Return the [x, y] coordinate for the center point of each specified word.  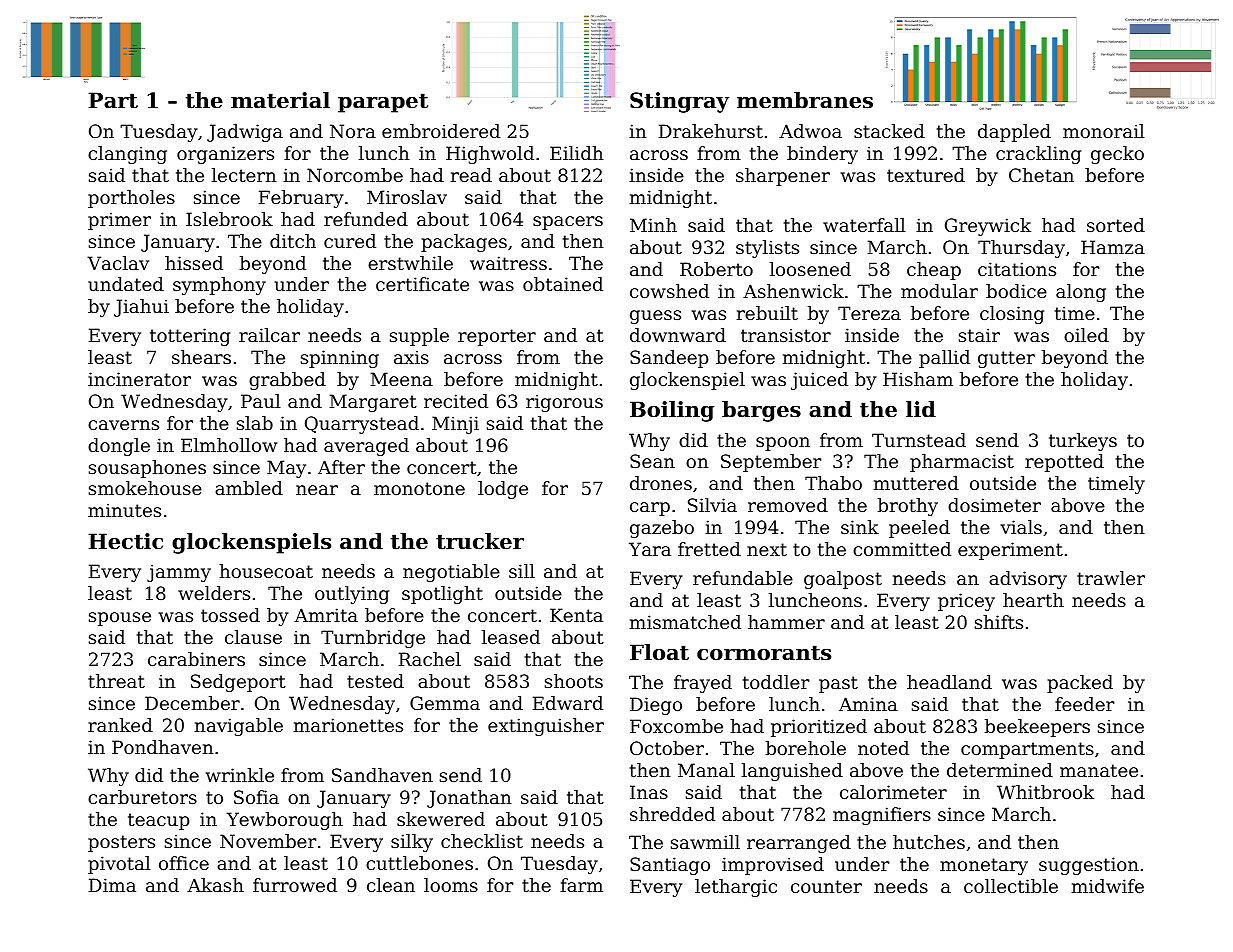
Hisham [918, 379]
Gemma [445, 703]
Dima [112, 885]
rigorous [564, 403]
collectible [1011, 886]
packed [1080, 684]
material [280, 100]
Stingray [679, 102]
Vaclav [118, 263]
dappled [1014, 133]
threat [116, 681]
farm [581, 885]
